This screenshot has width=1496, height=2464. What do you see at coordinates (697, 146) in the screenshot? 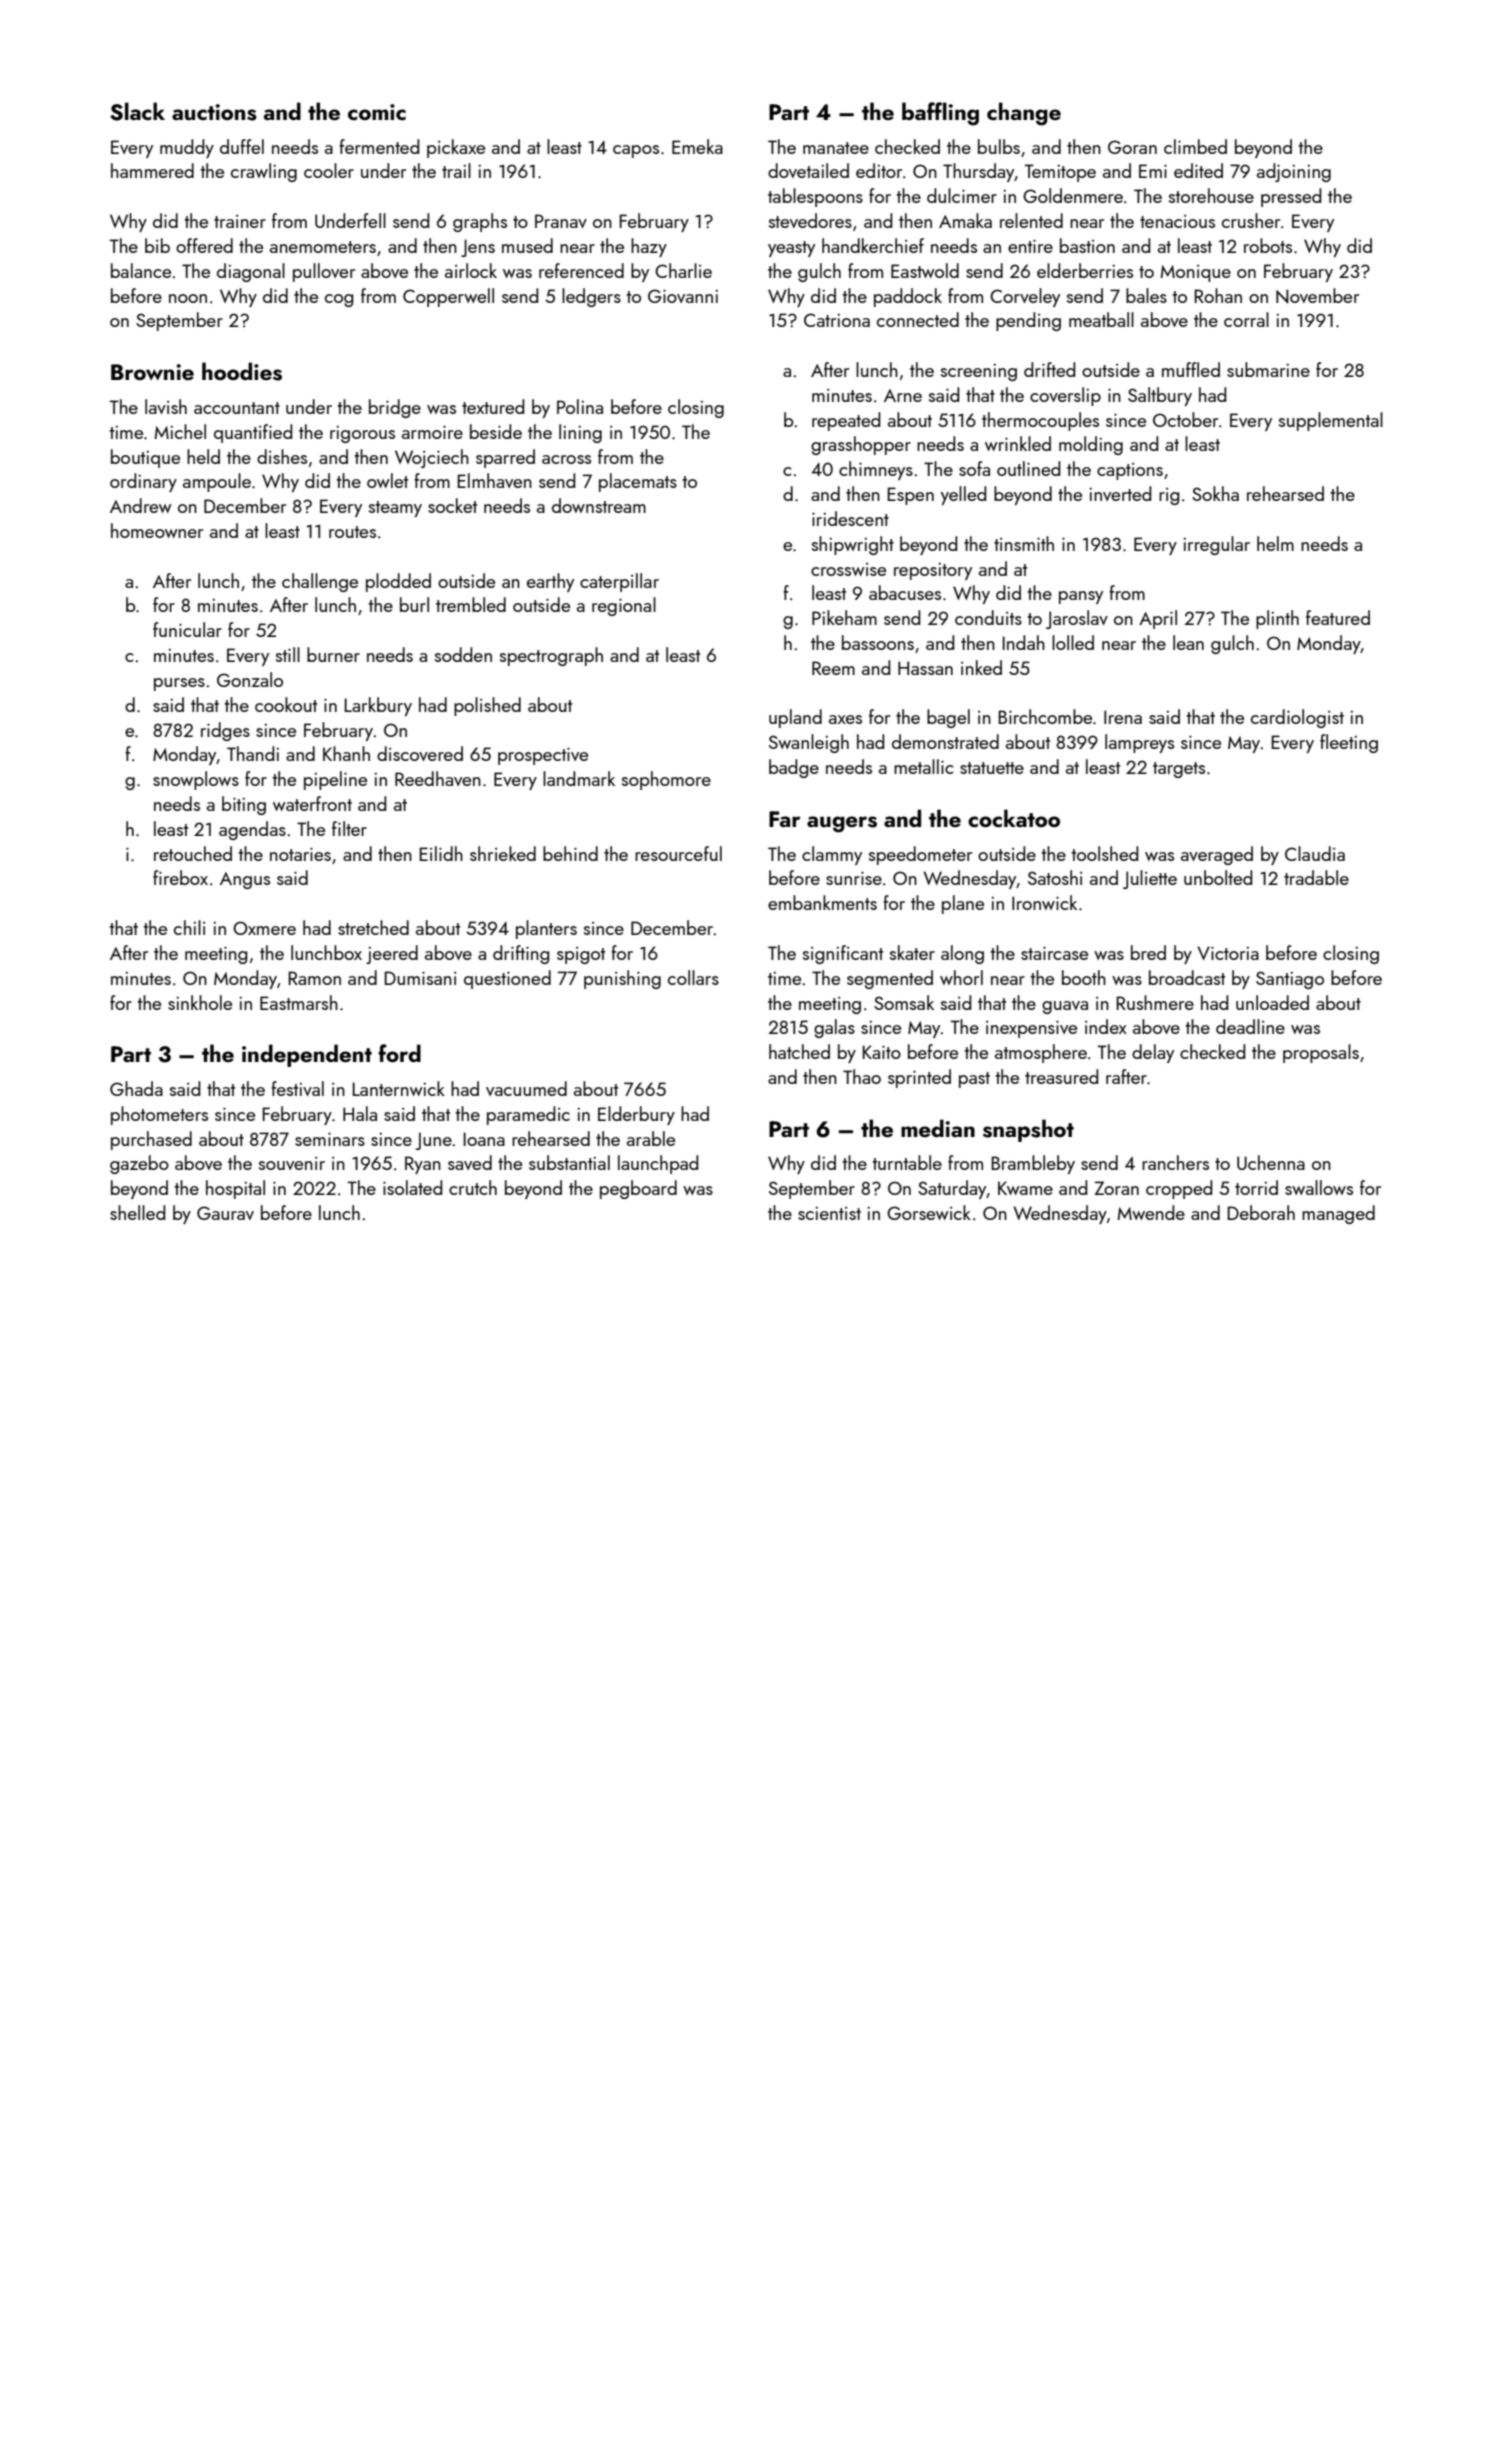
I see `Emeka` at bounding box center [697, 146].
